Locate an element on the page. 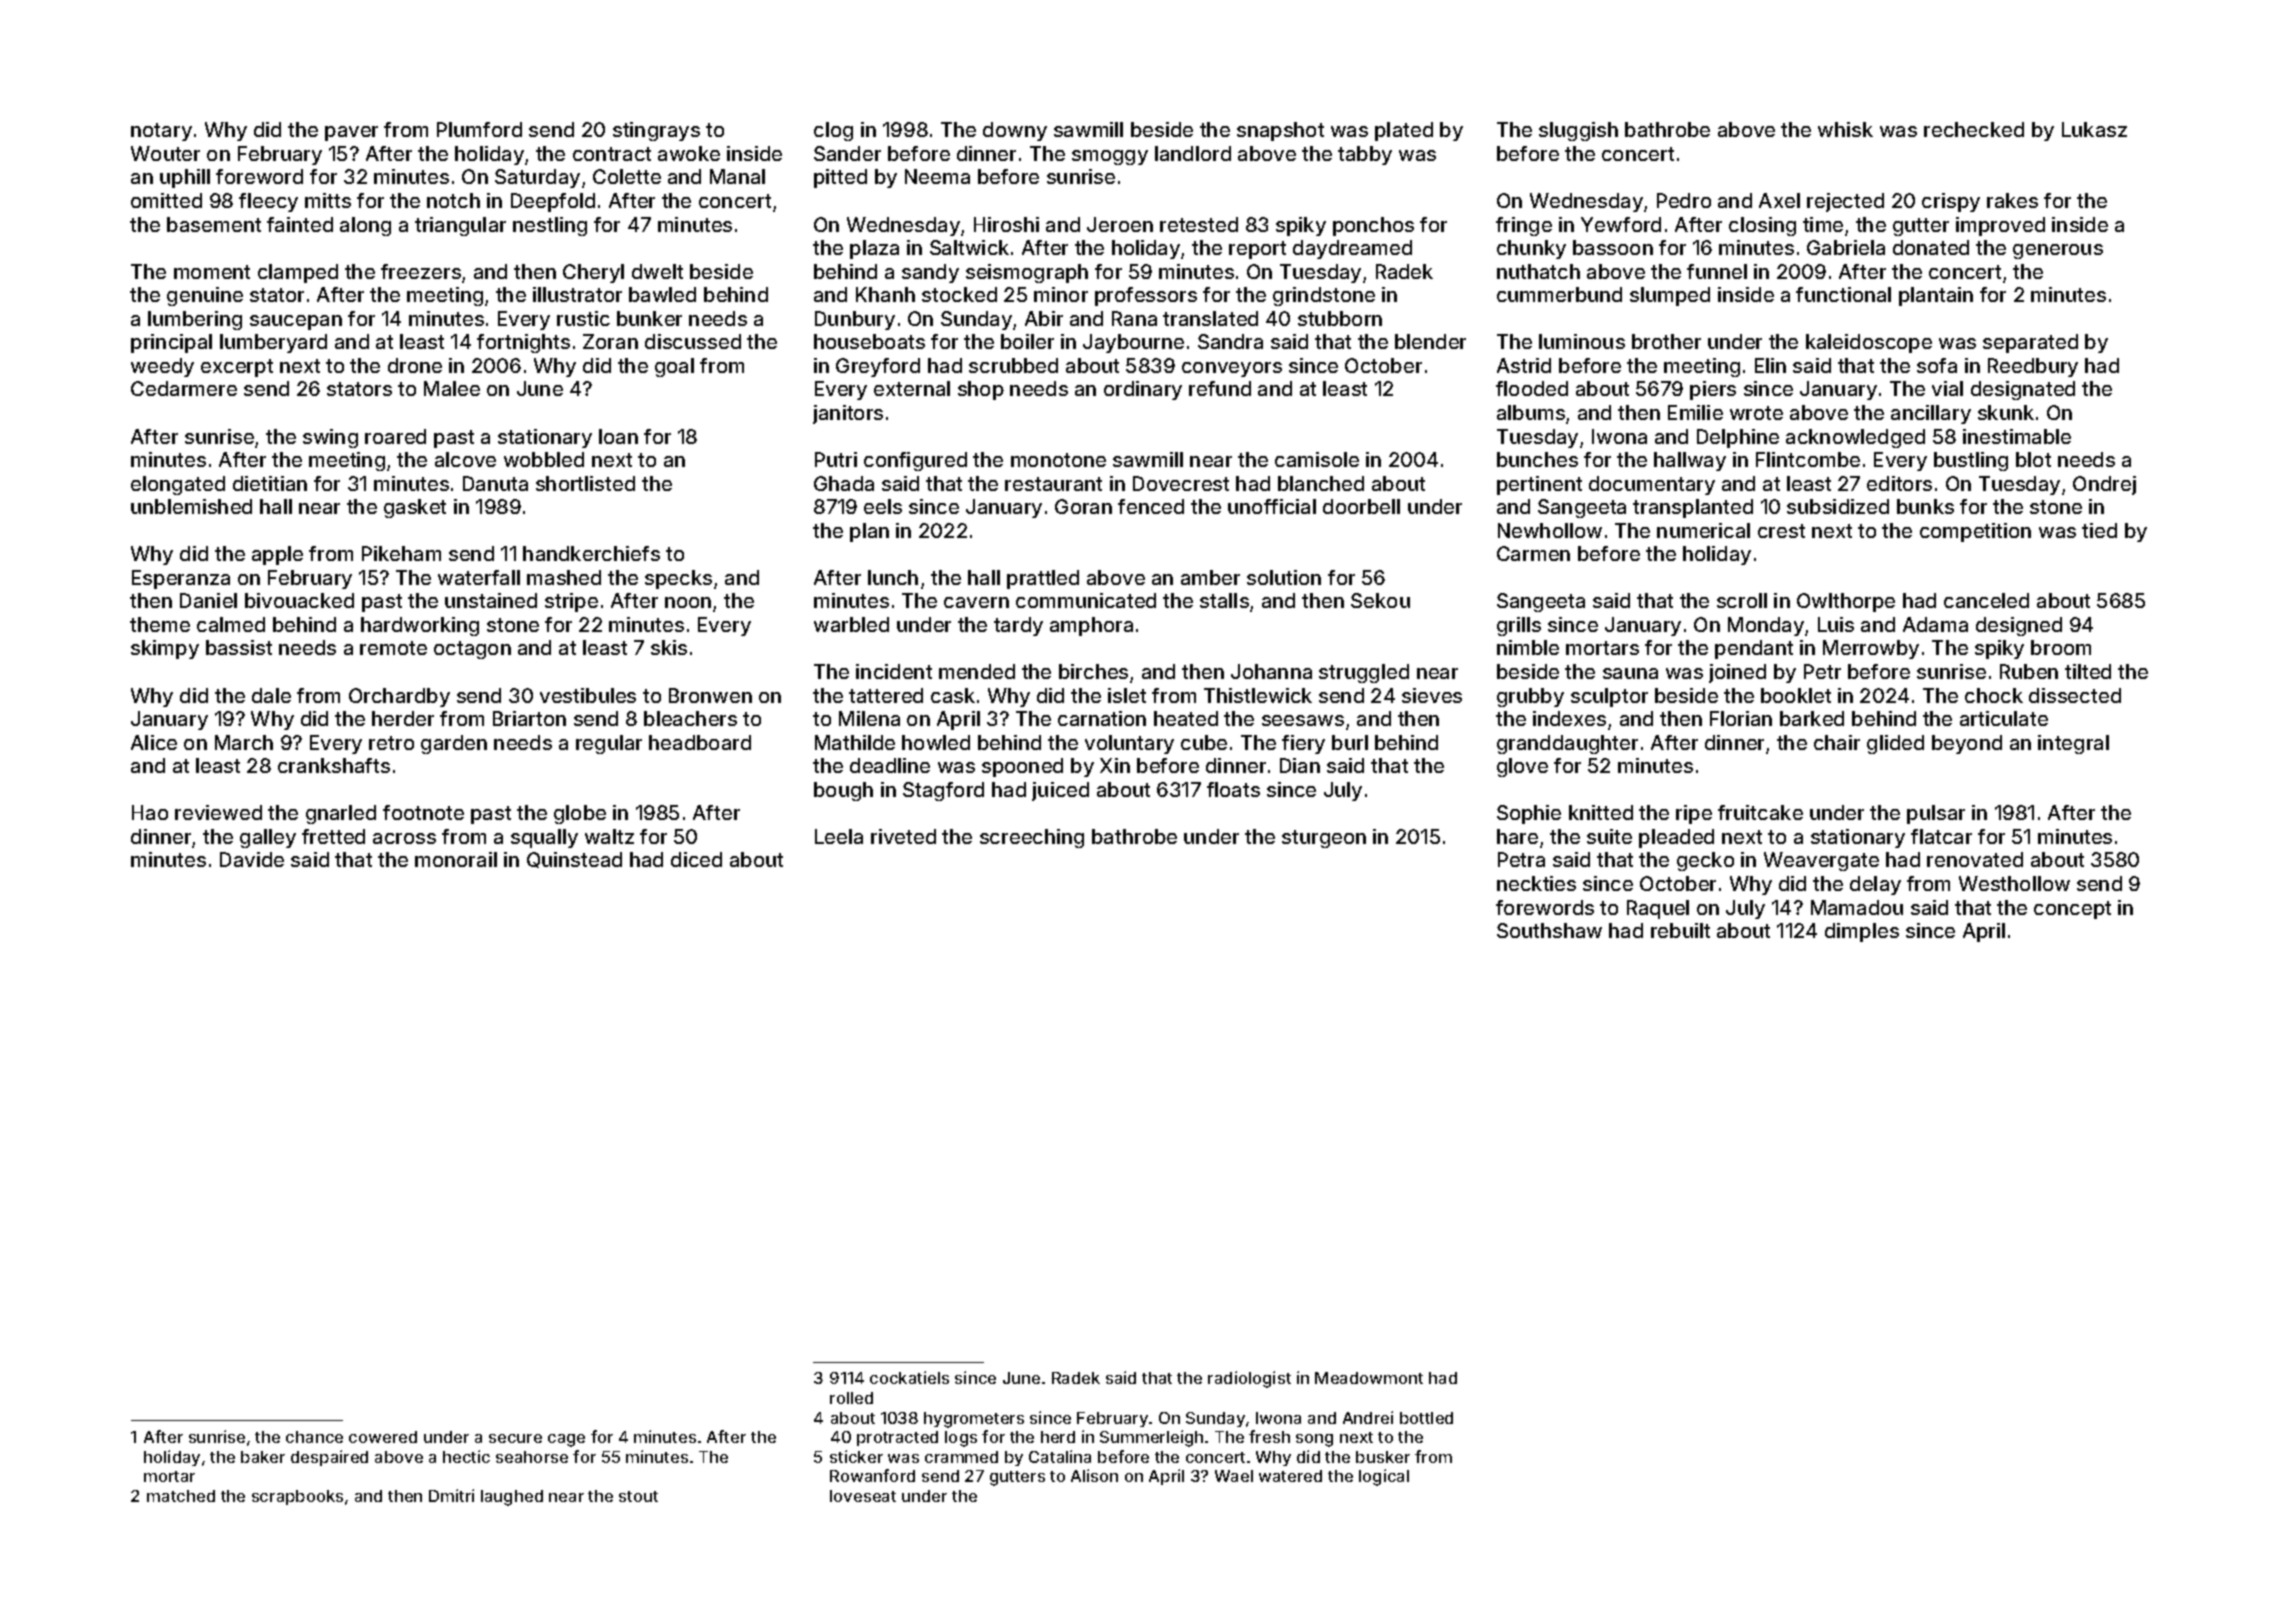 This image has width=2282, height=1614. crispy is located at coordinates (1951, 202).
